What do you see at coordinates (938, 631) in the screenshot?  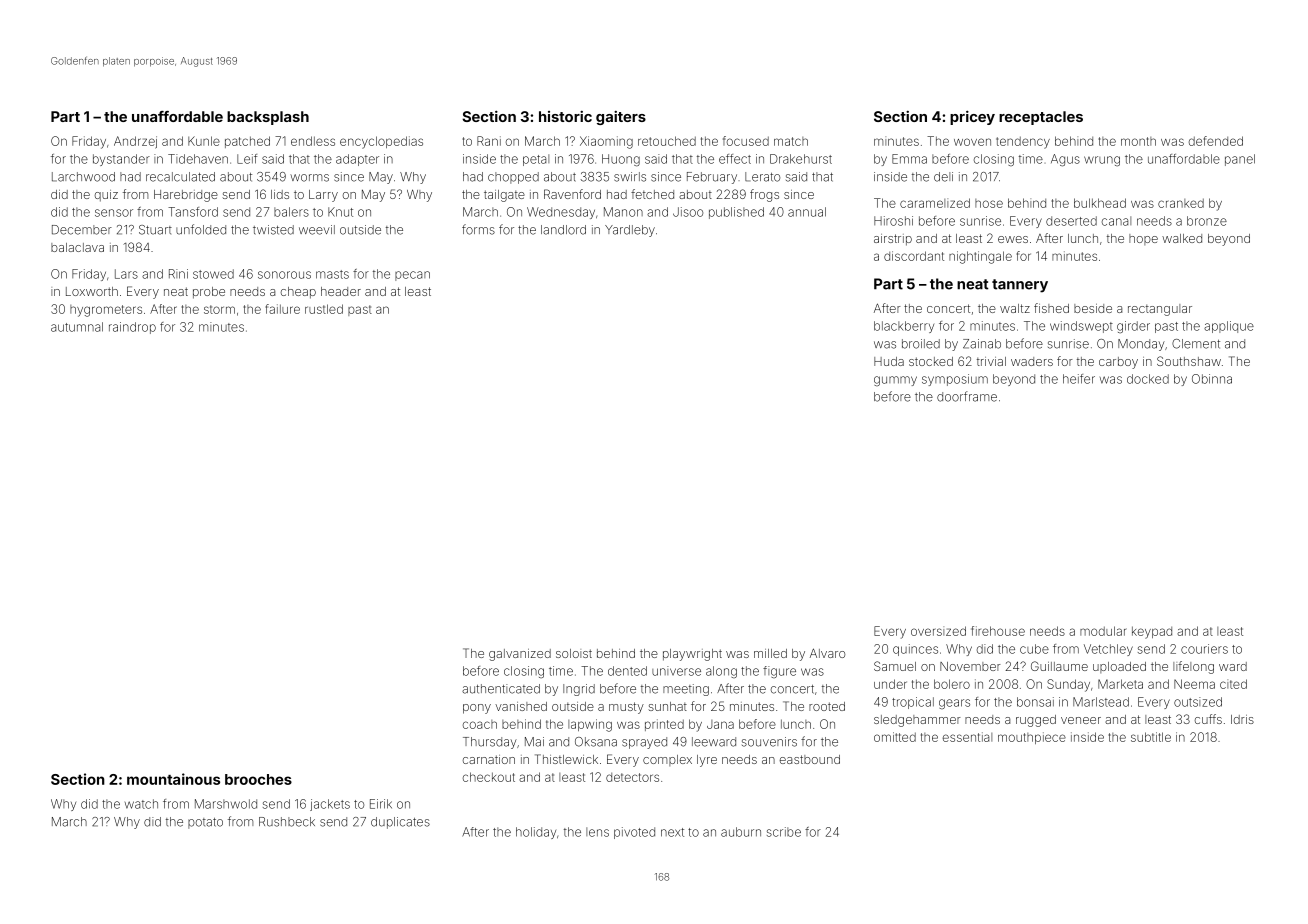 I see `oversized` at bounding box center [938, 631].
